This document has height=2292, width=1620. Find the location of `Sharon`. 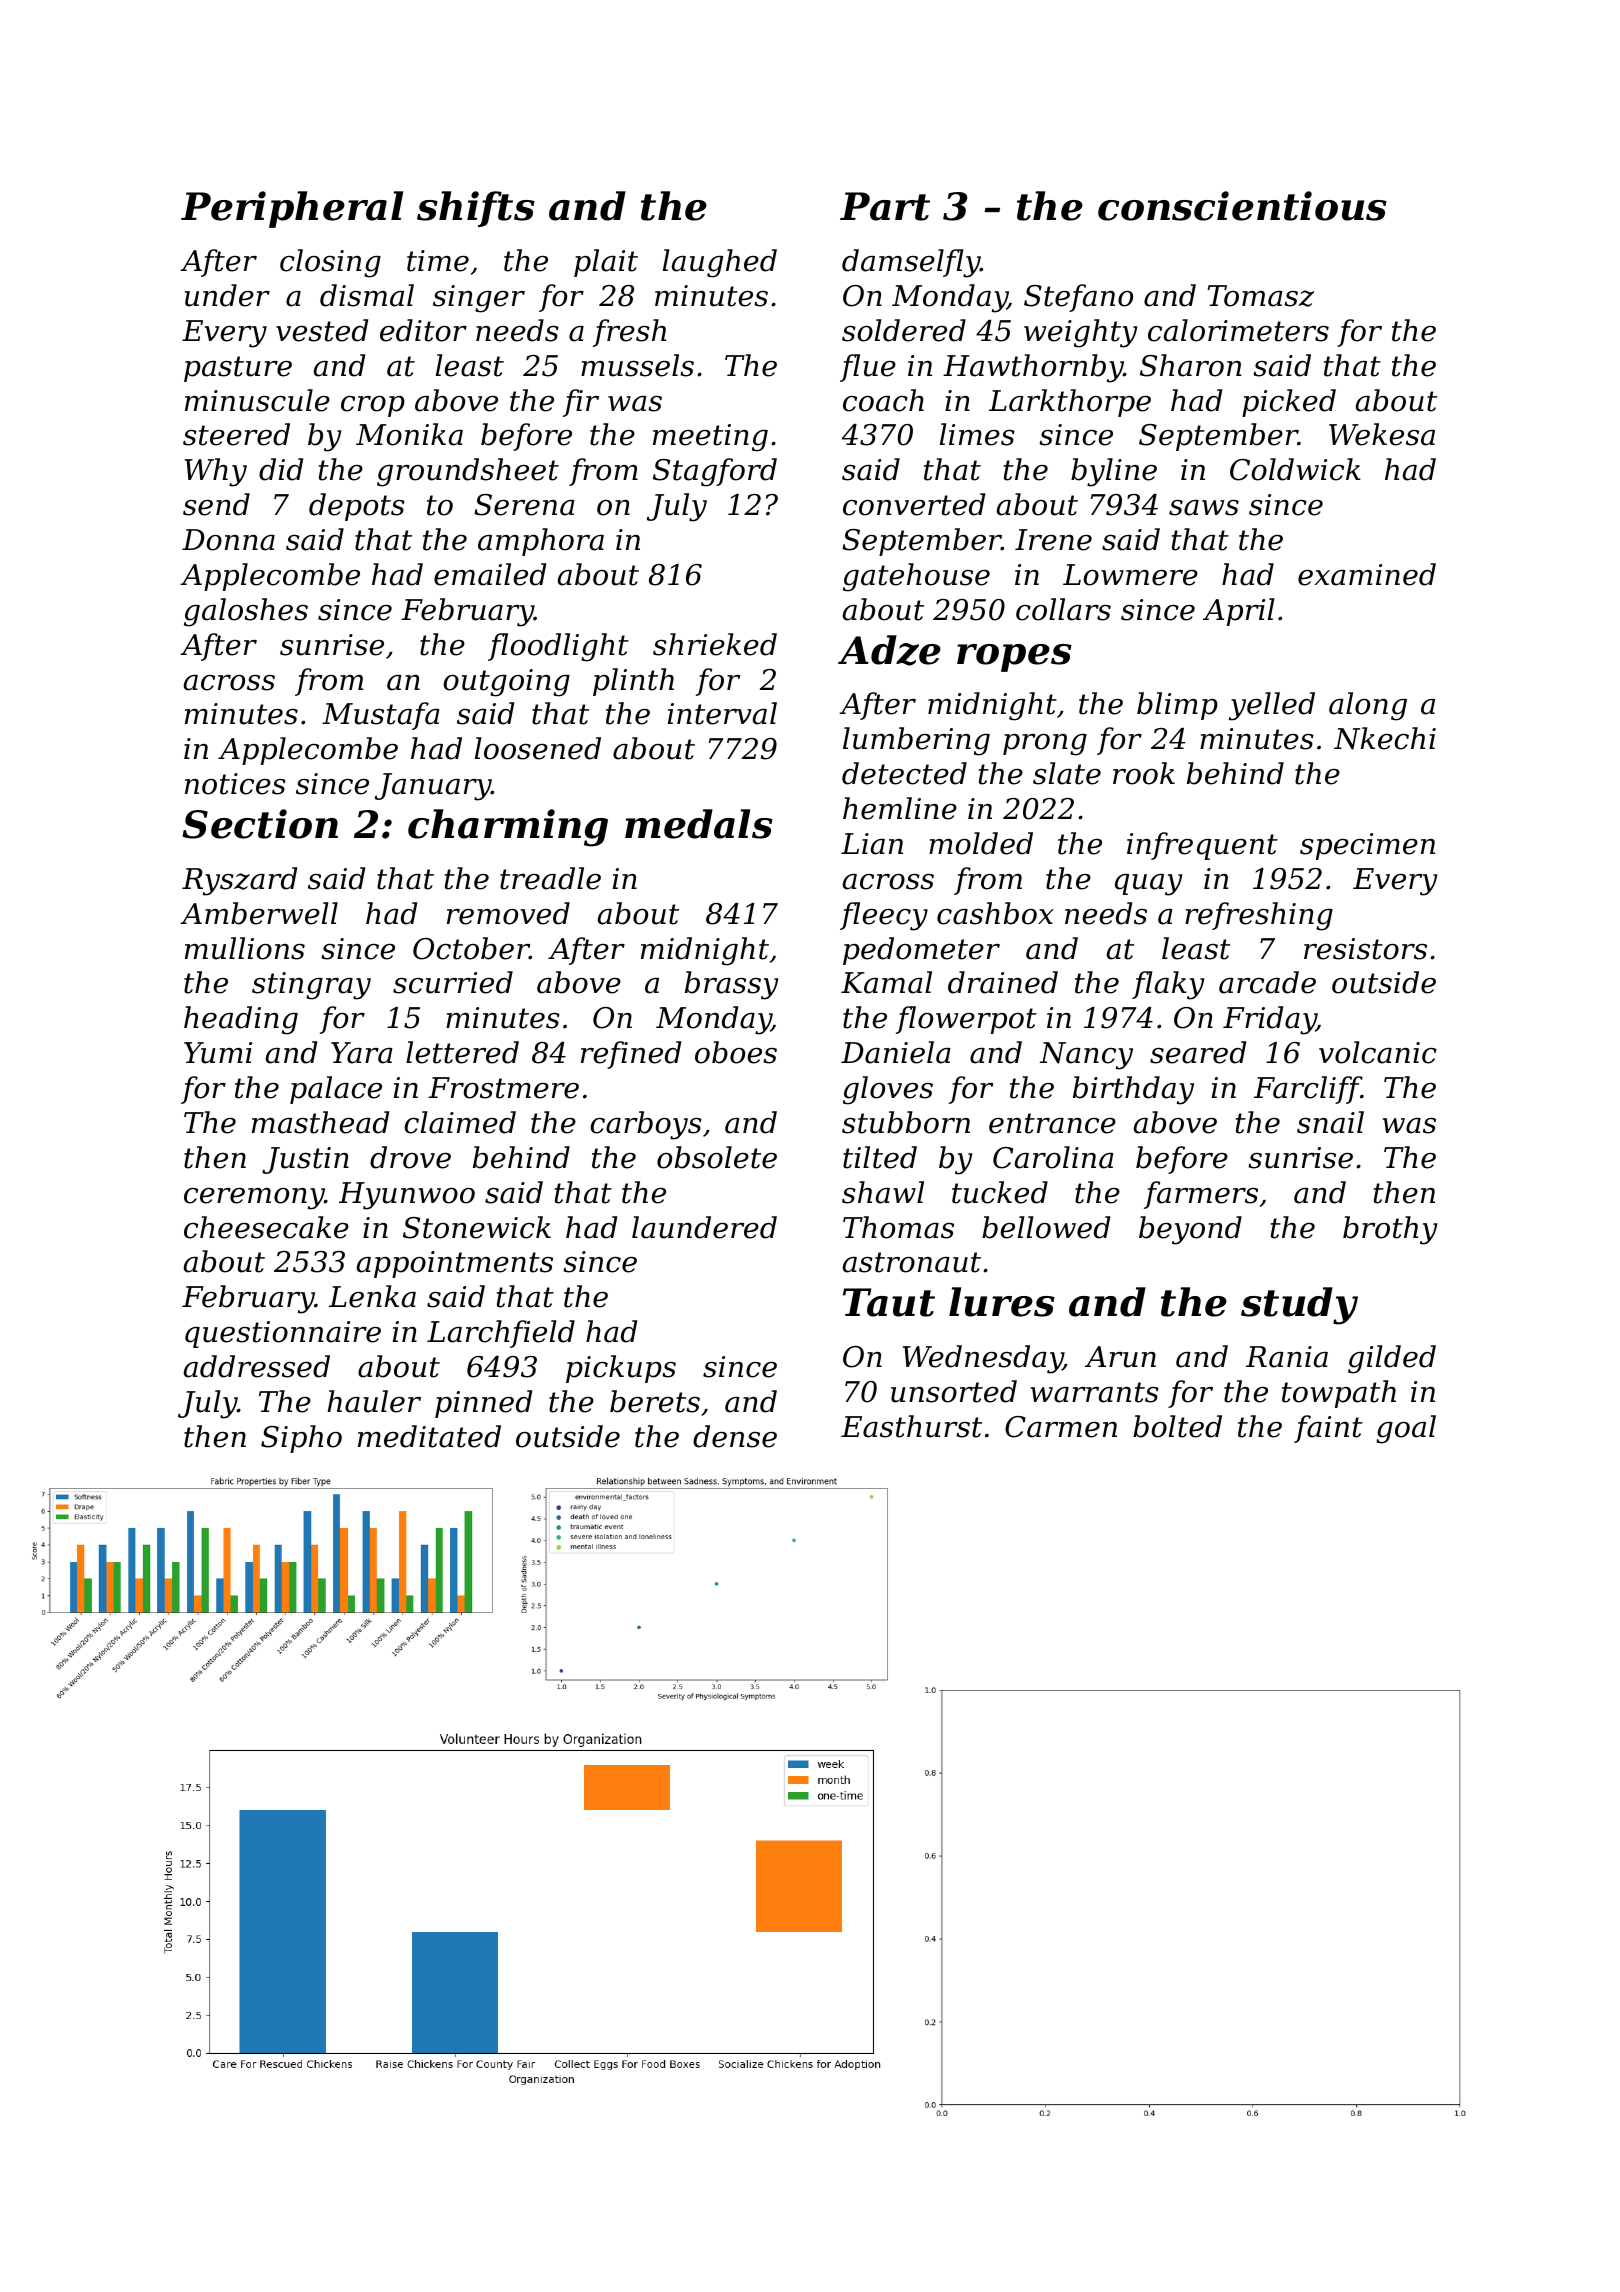

Sharon is located at coordinates (1190, 365).
